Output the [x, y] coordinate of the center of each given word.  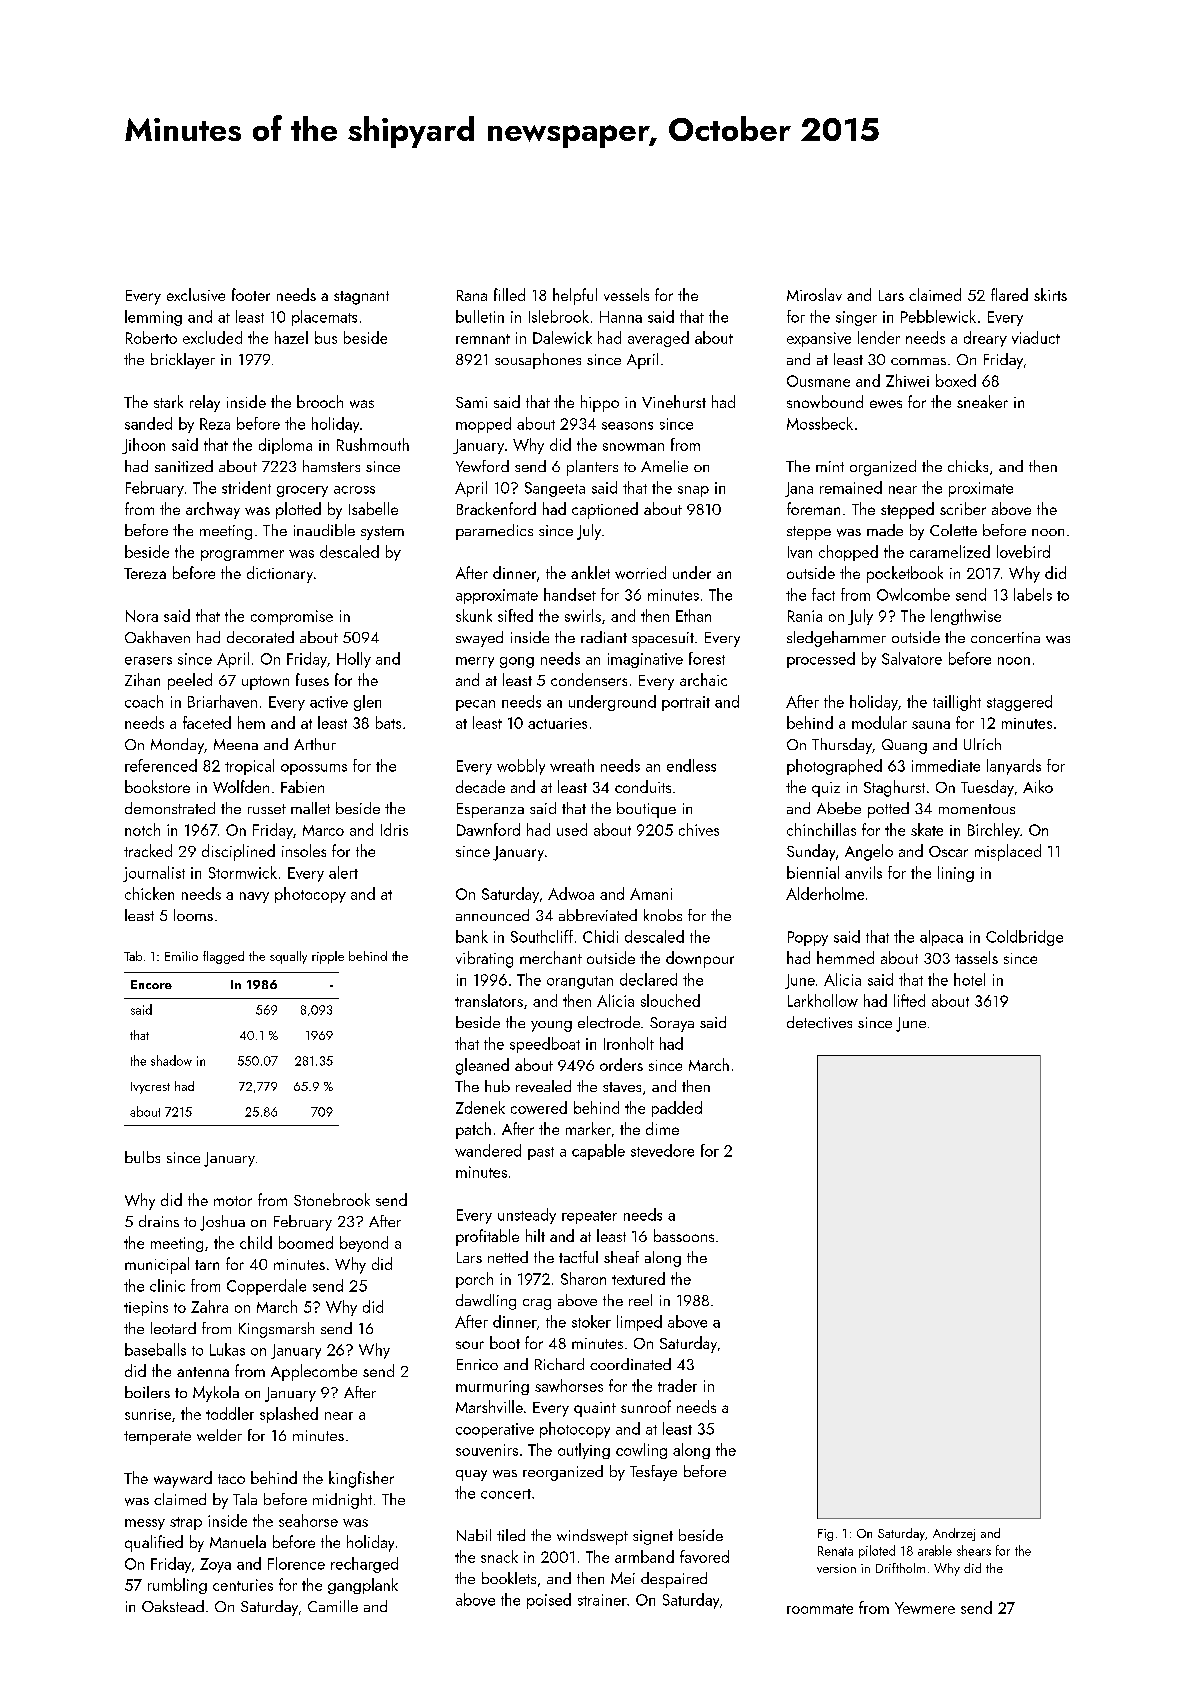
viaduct [1036, 337]
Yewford [482, 466]
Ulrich [982, 744]
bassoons [684, 1235]
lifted [909, 1000]
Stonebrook [332, 1199]
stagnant [361, 298]
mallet [310, 808]
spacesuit [663, 639]
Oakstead [173, 1606]
